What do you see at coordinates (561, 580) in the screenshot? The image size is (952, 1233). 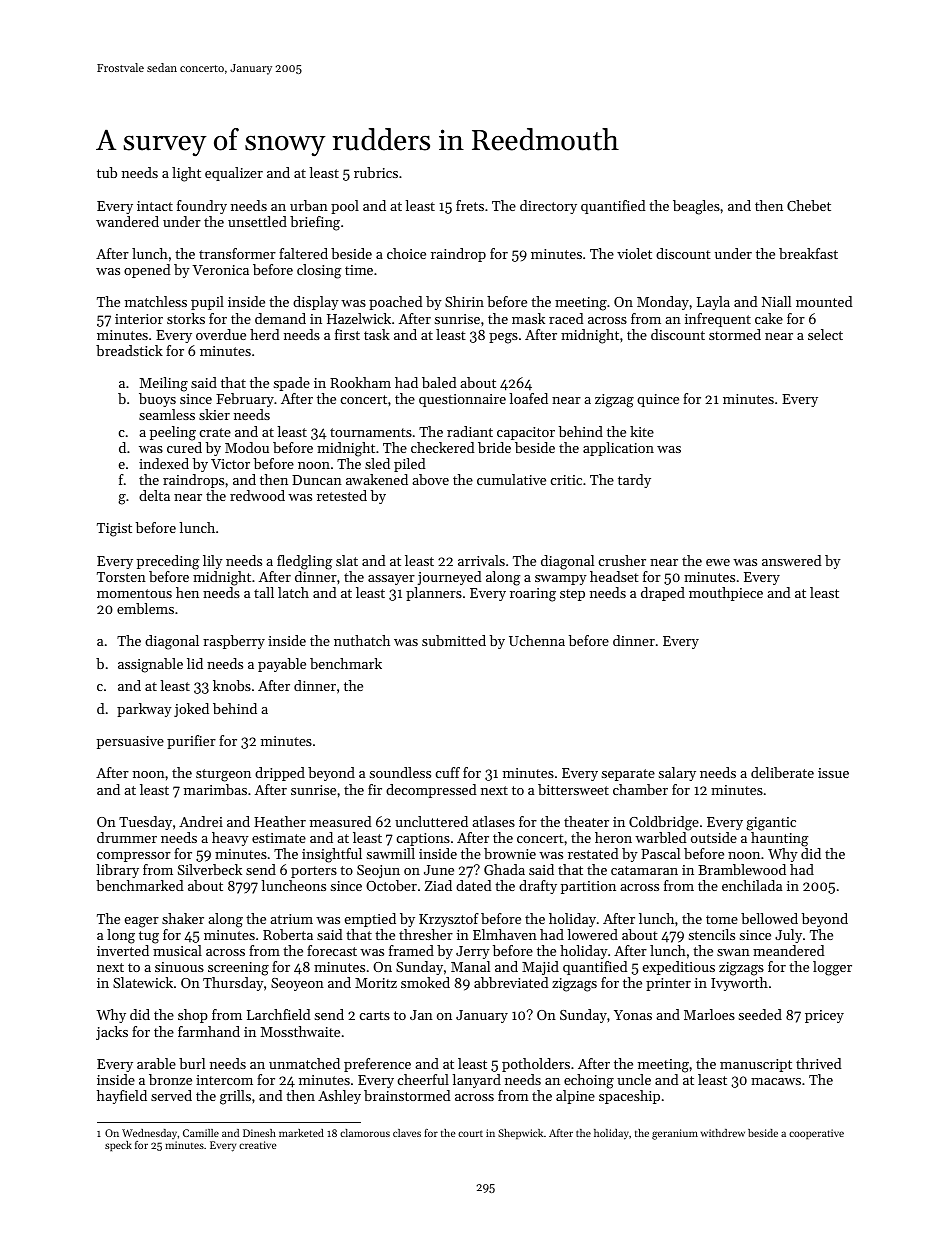 I see `swampy` at bounding box center [561, 580].
